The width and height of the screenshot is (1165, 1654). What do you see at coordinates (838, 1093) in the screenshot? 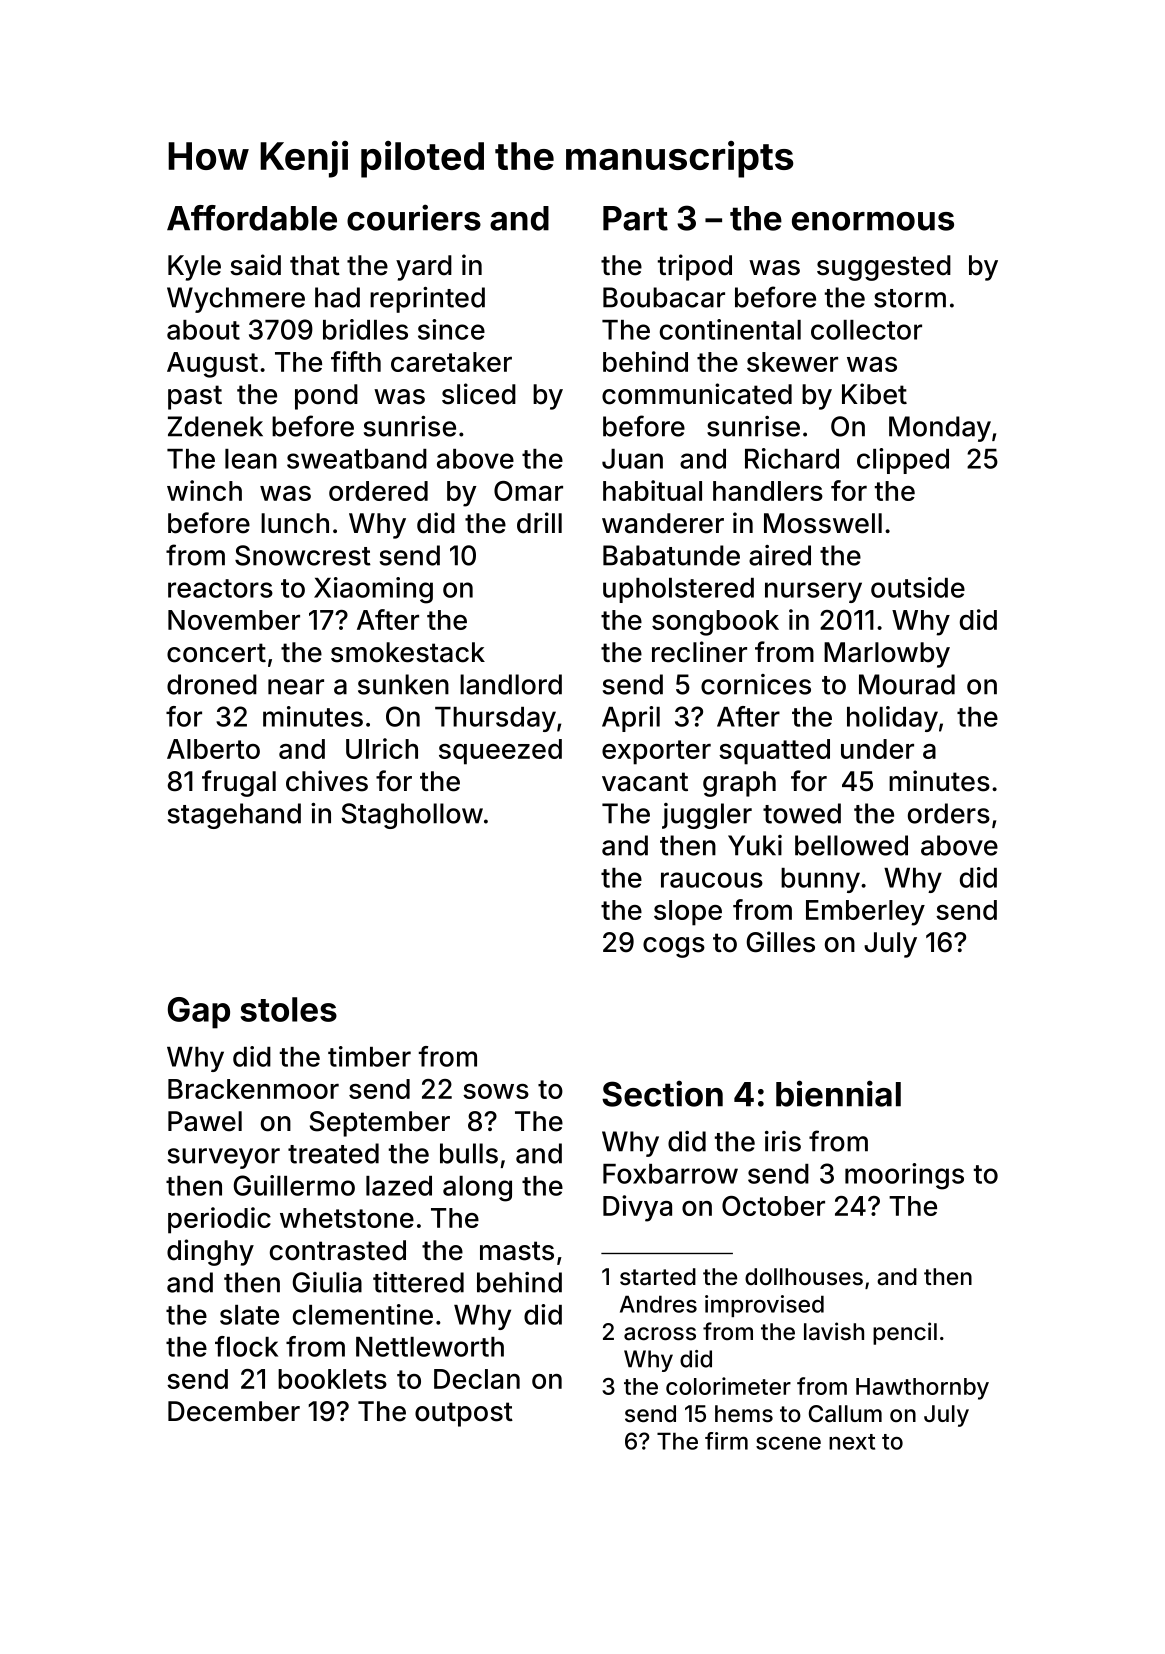
I see `biennial` at bounding box center [838, 1093].
